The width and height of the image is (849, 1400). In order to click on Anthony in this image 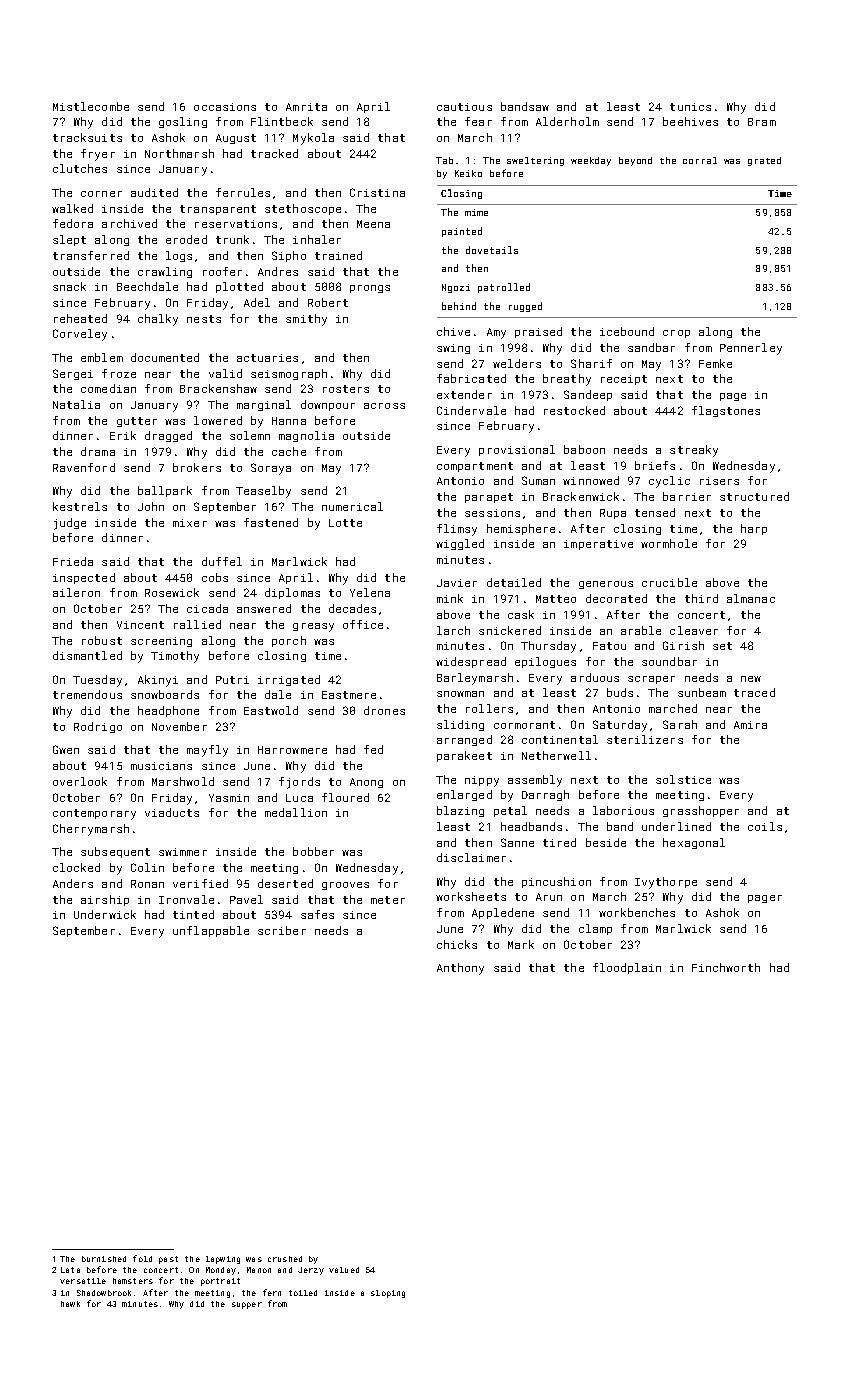, I will do `click(460, 969)`.
